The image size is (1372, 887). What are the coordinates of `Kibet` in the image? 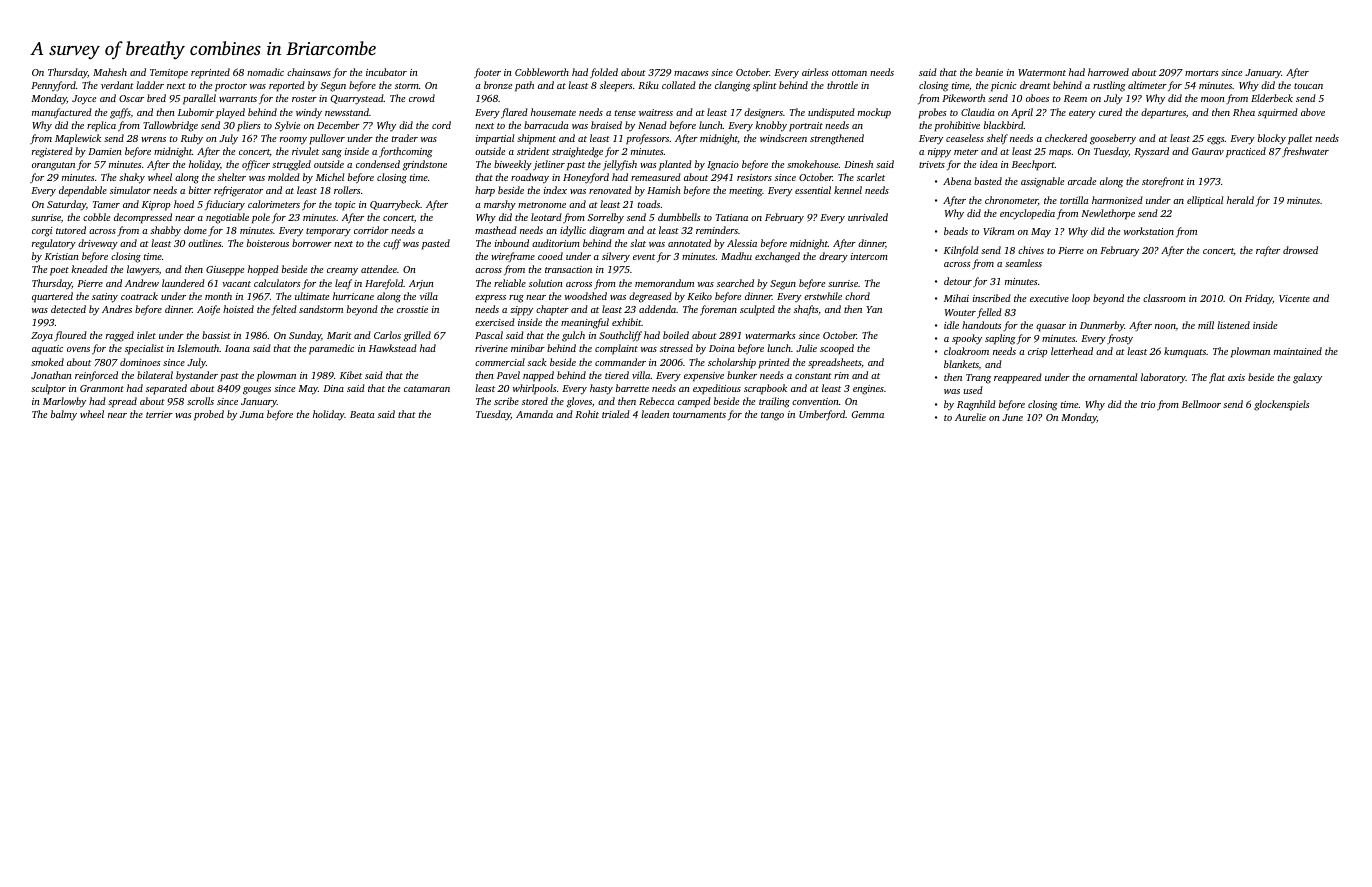 It's located at (351, 375).
